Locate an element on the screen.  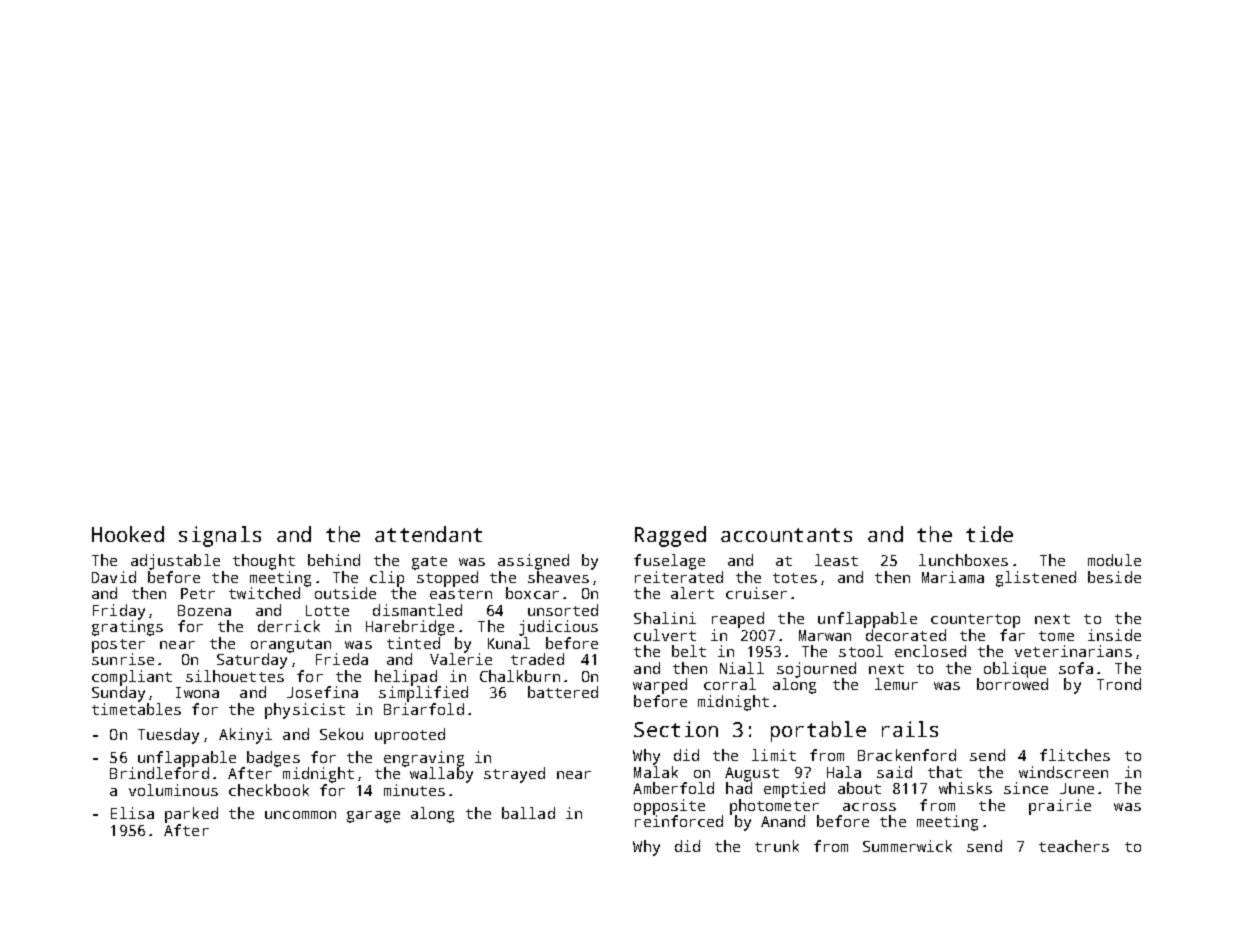
tide is located at coordinates (989, 534).
